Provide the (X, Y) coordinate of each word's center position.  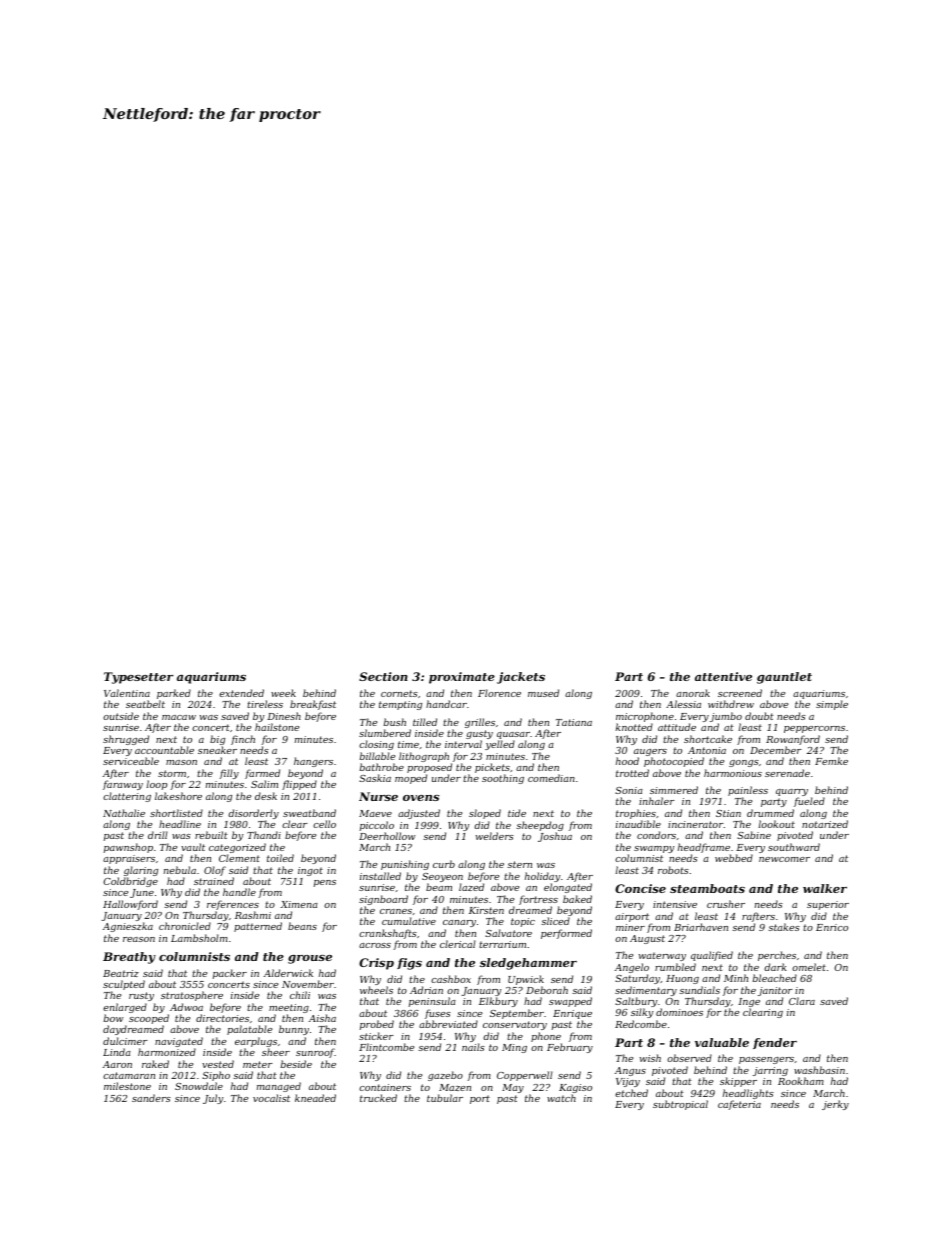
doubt (759, 716)
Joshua (555, 837)
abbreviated (448, 1024)
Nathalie (124, 813)
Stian (728, 813)
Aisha (322, 1018)
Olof (215, 871)
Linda (117, 1052)
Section (383, 676)
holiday (542, 877)
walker (825, 888)
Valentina (127, 693)
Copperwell (525, 1076)
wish (650, 1058)
